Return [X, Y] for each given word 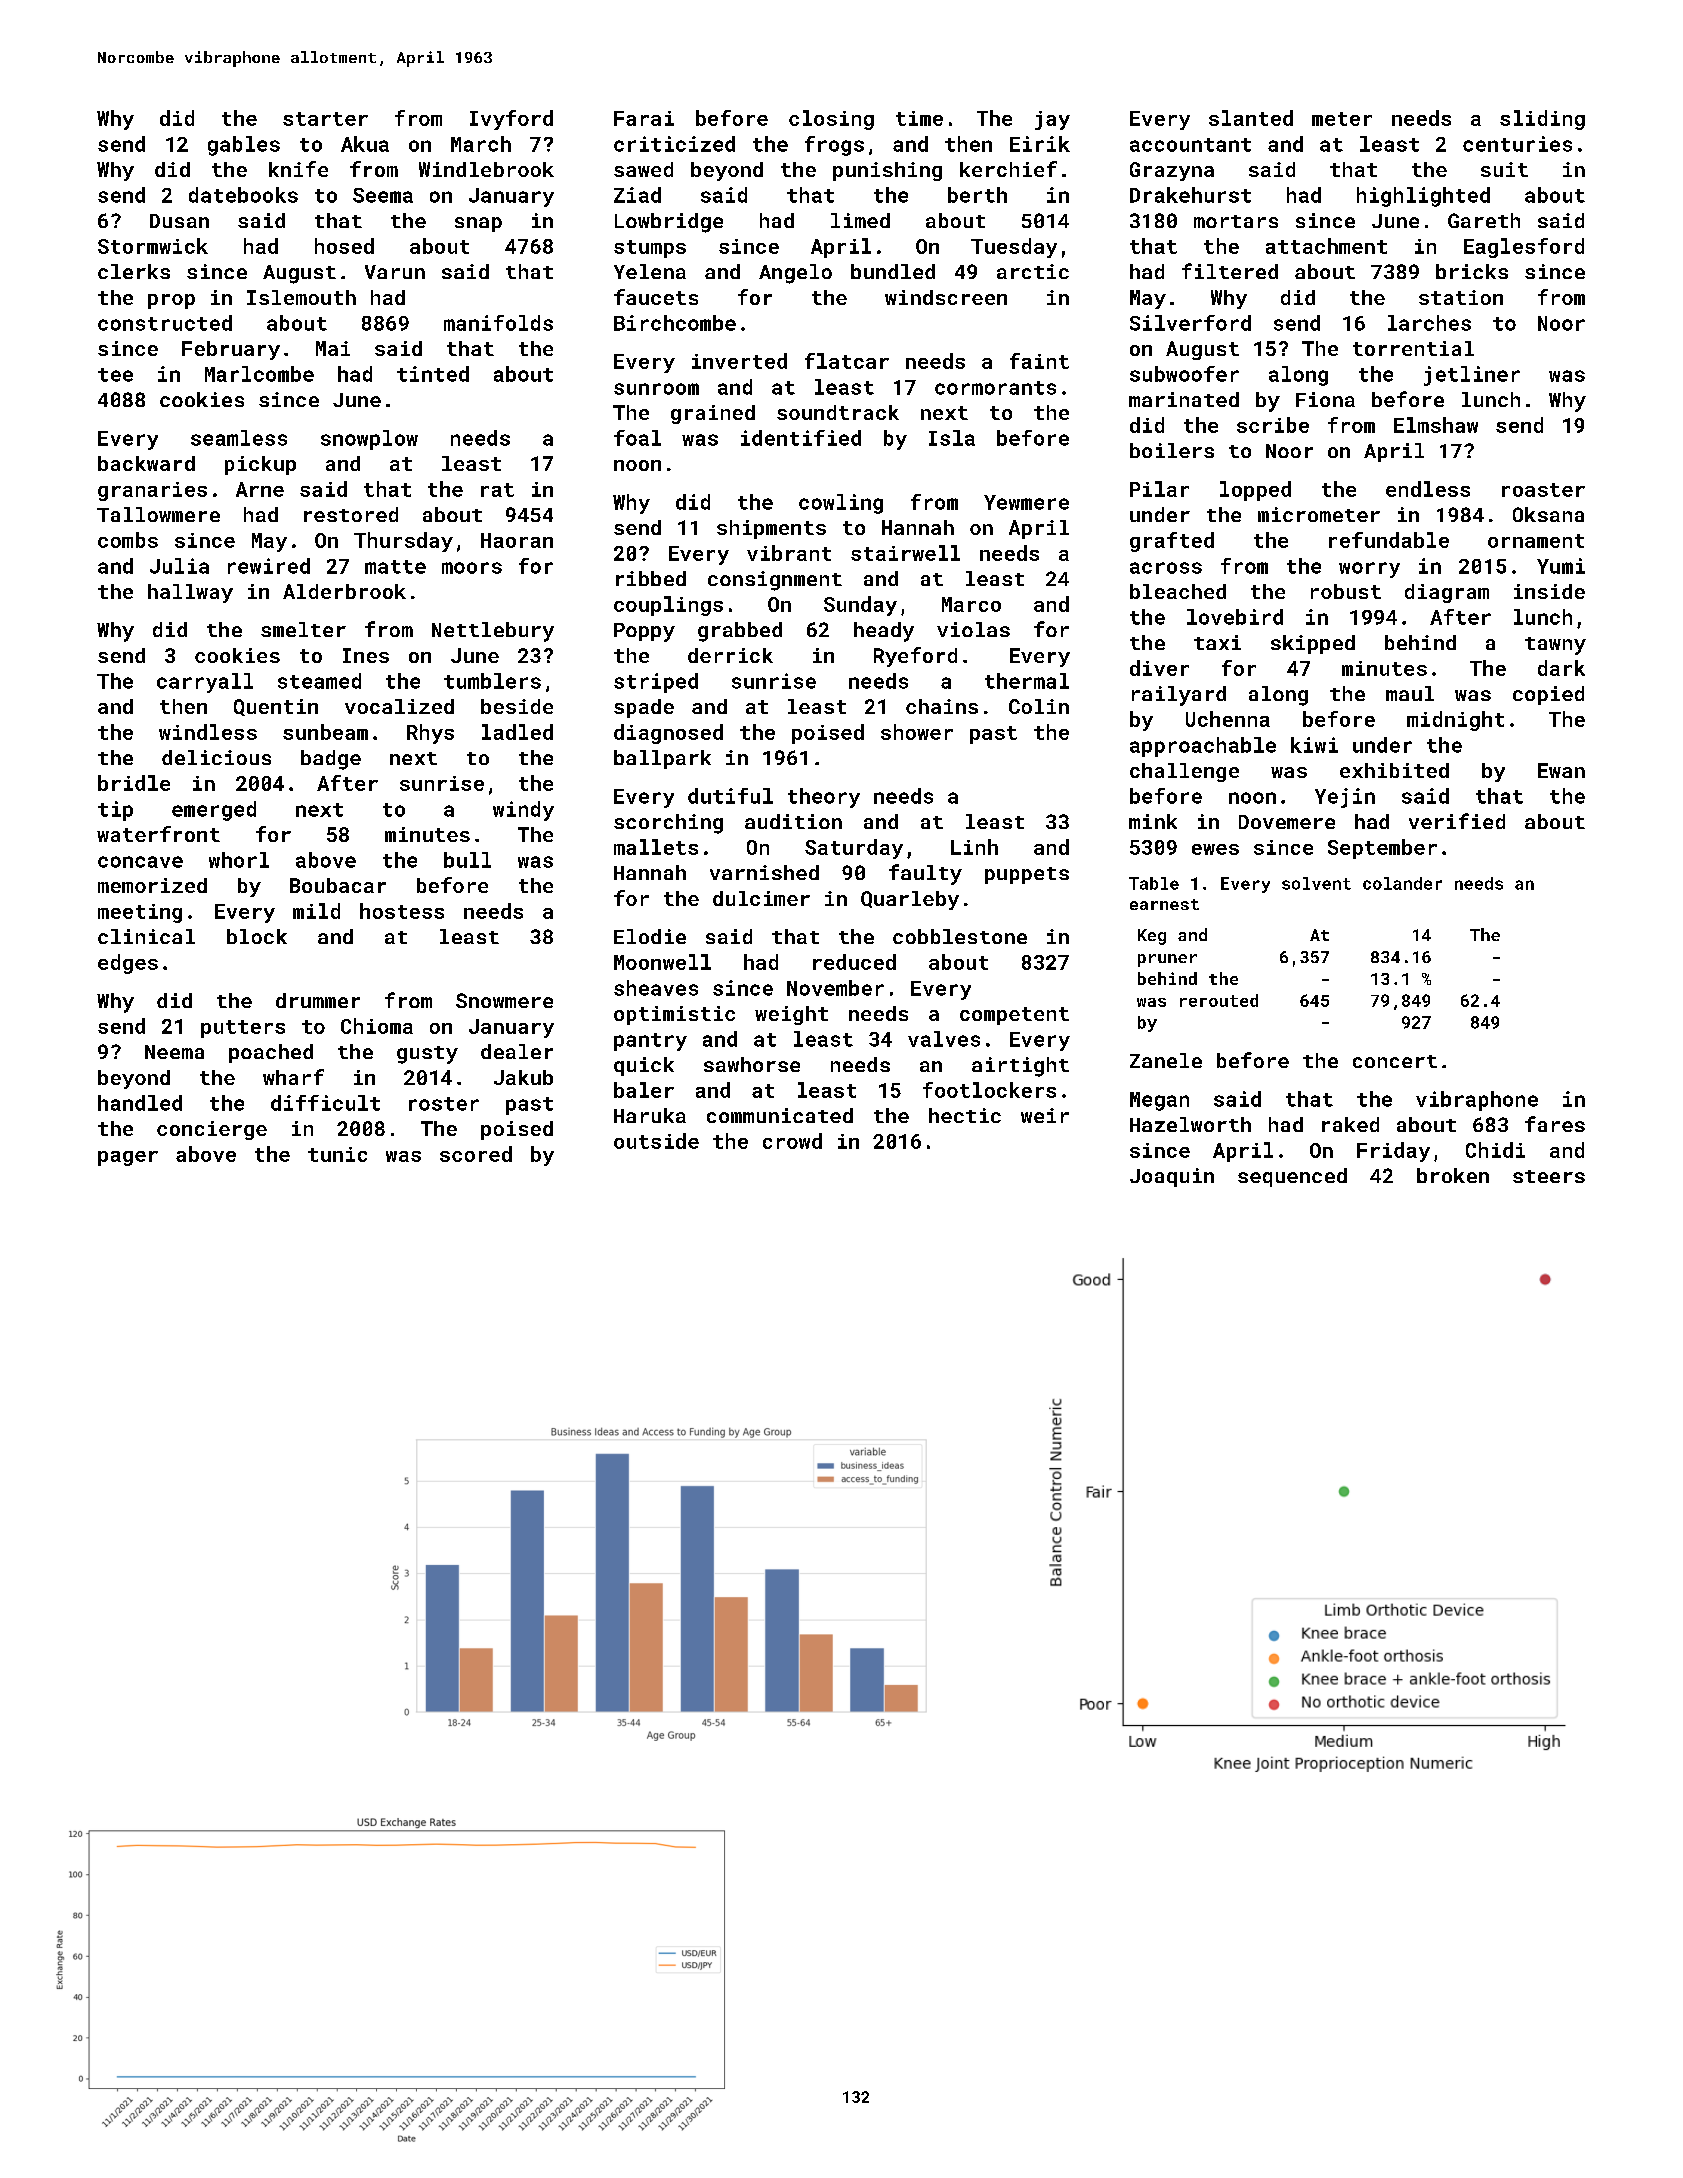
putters [243, 1029]
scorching [668, 824]
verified [1457, 821]
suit [1504, 169]
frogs [834, 146]
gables [244, 146]
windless [208, 732]
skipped [1313, 644]
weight [791, 1015]
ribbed [651, 578]
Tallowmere [158, 514]
